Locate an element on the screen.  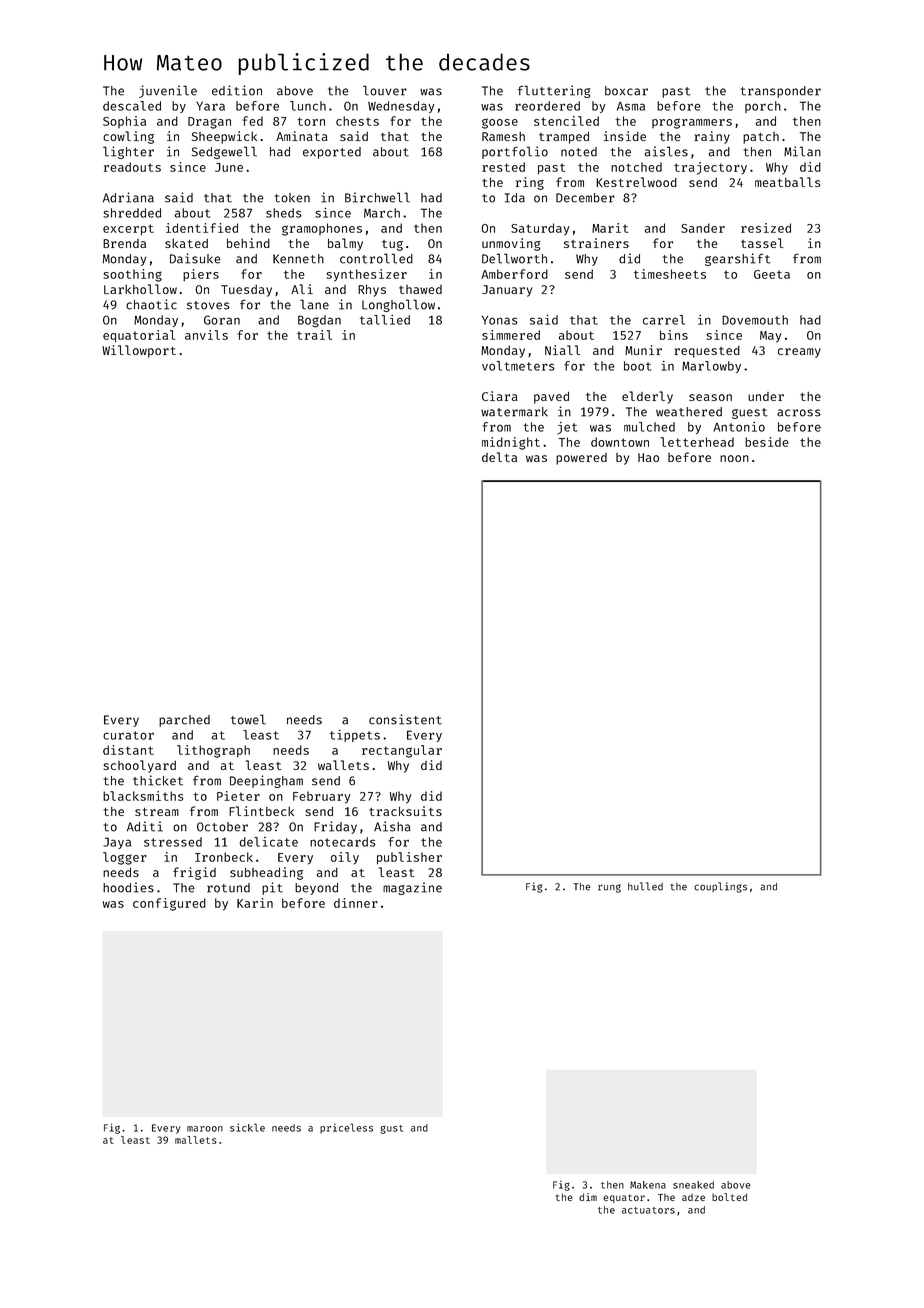
piers is located at coordinates (201, 275).
